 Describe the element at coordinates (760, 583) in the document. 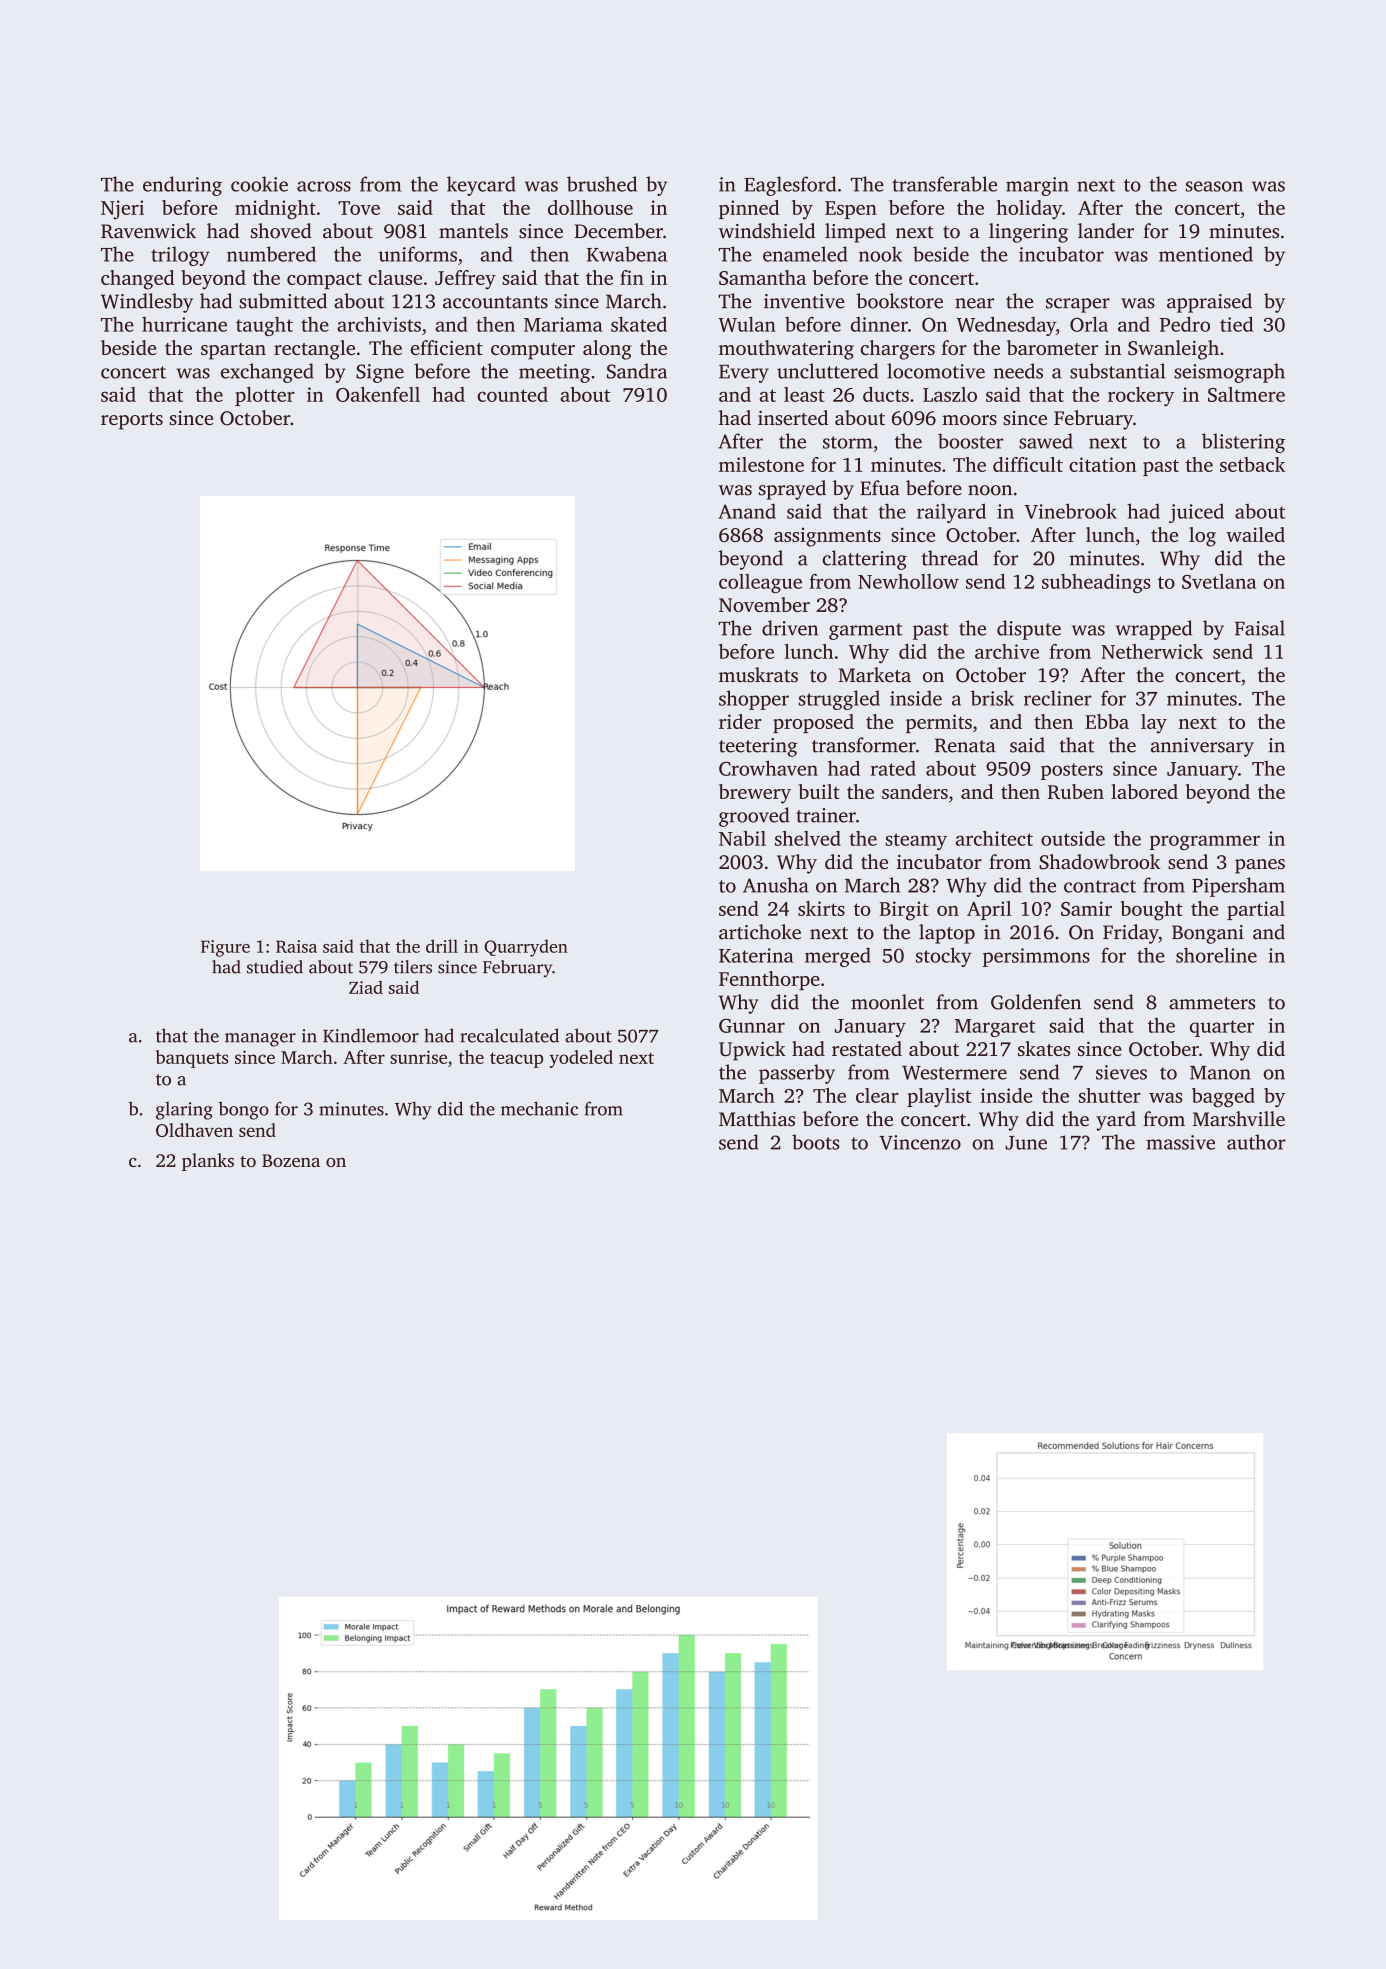

I see `colleague` at that location.
